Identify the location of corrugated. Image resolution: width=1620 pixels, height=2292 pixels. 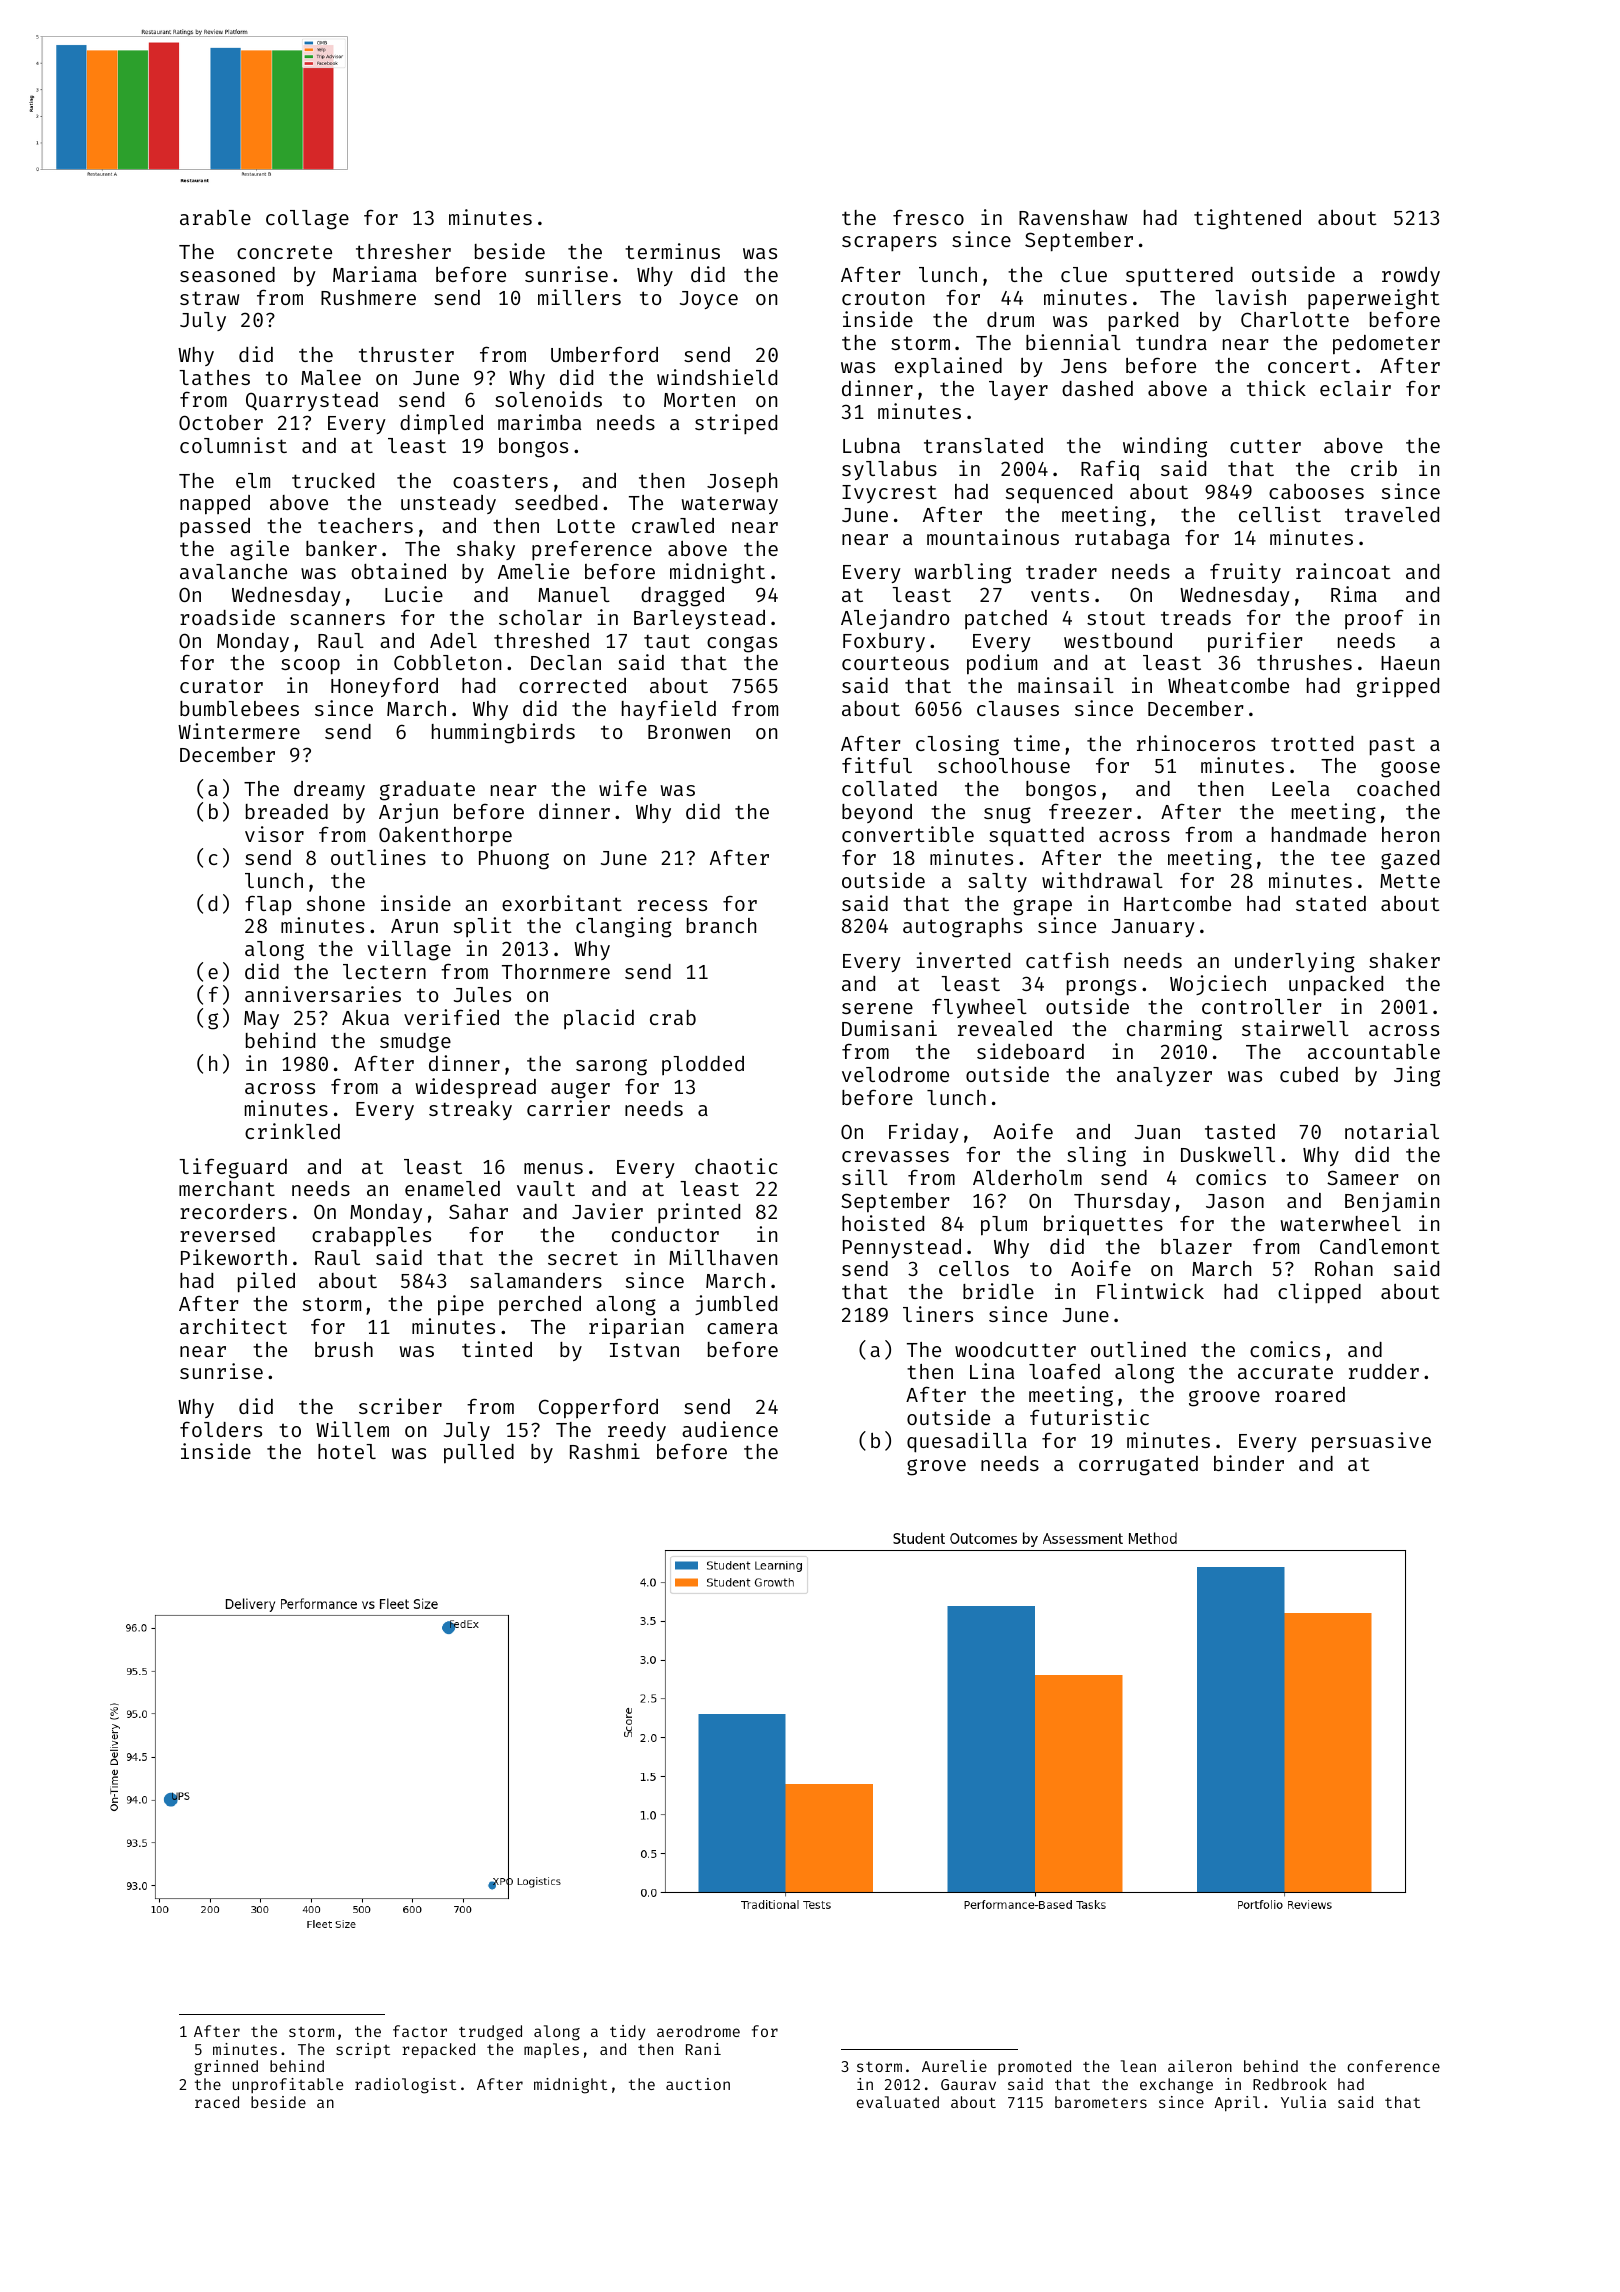
(1138, 1466).
